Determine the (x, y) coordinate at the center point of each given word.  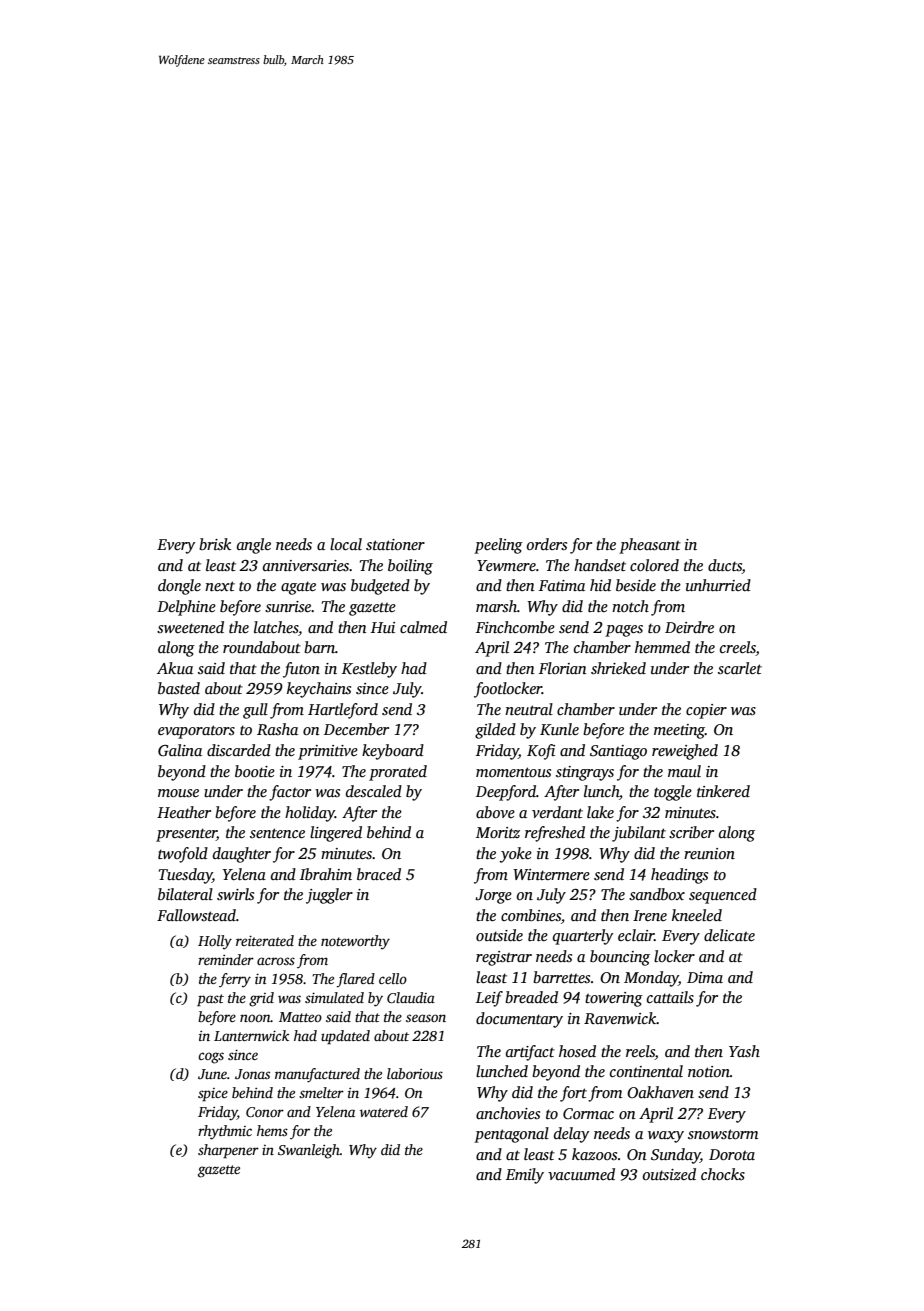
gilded (495, 731)
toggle (673, 793)
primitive (328, 752)
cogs (211, 1058)
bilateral (185, 894)
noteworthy (355, 942)
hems (272, 1130)
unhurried (718, 585)
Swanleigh (309, 1151)
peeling (498, 546)
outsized (669, 1174)
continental (646, 1071)
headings (679, 876)
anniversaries (306, 566)
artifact (530, 1053)
